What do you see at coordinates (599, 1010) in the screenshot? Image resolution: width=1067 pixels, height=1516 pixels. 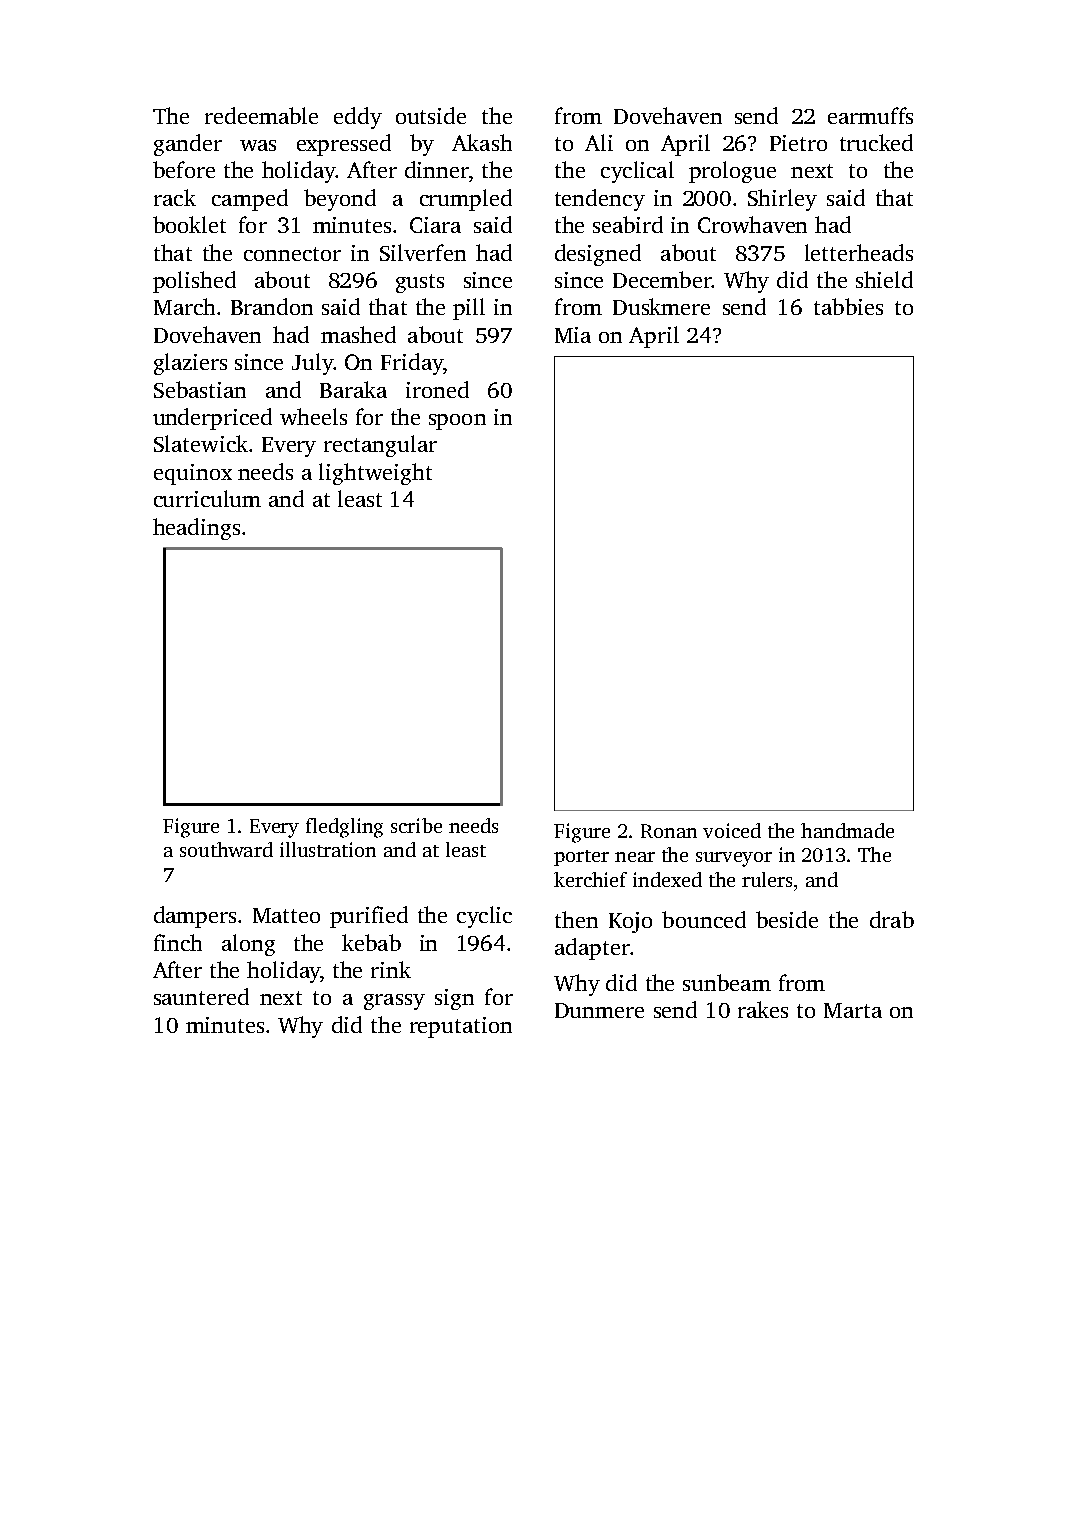 I see `Dunmere` at bounding box center [599, 1010].
